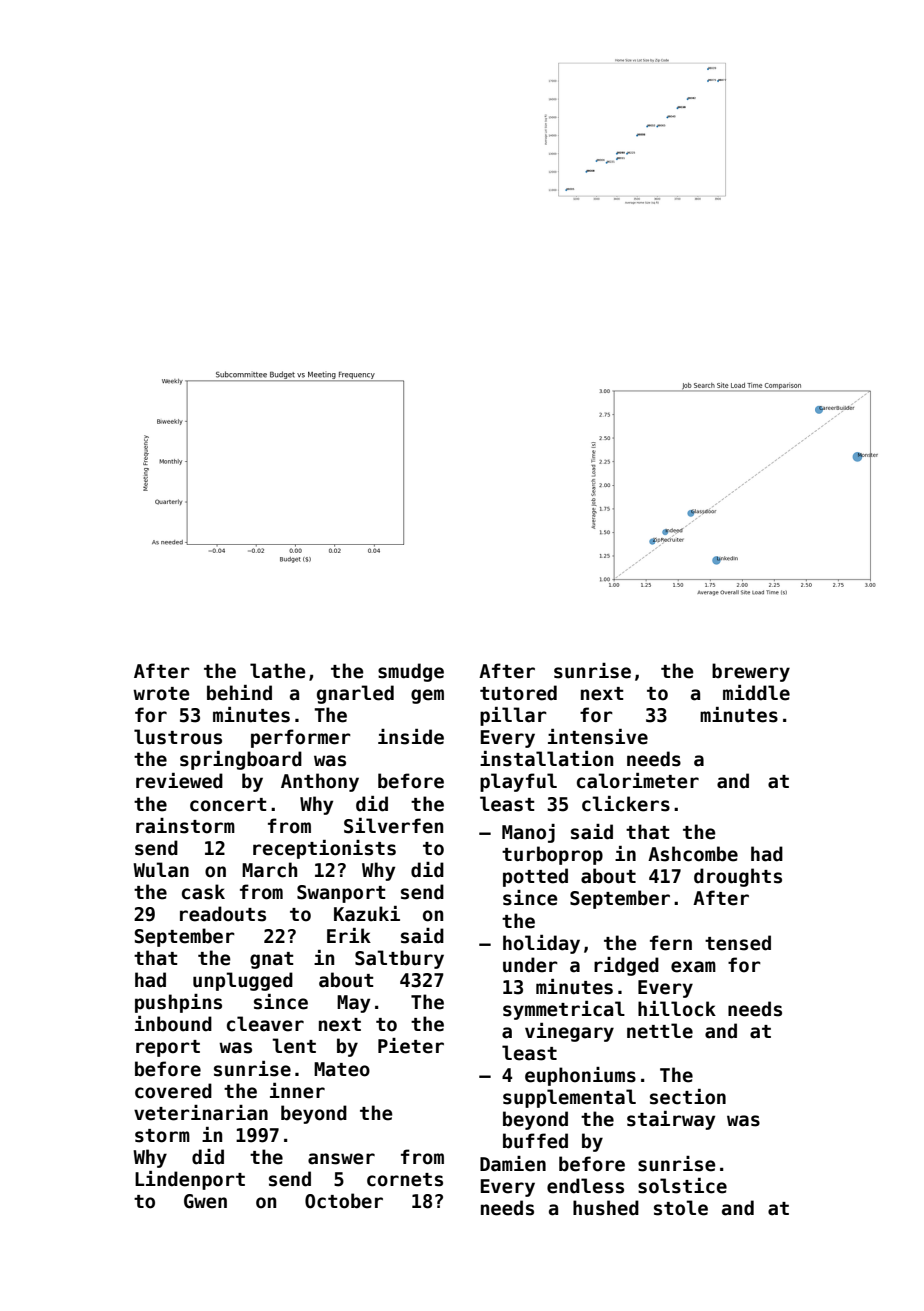  Describe the element at coordinates (693, 854) in the screenshot. I see `Ashcombe` at that location.
